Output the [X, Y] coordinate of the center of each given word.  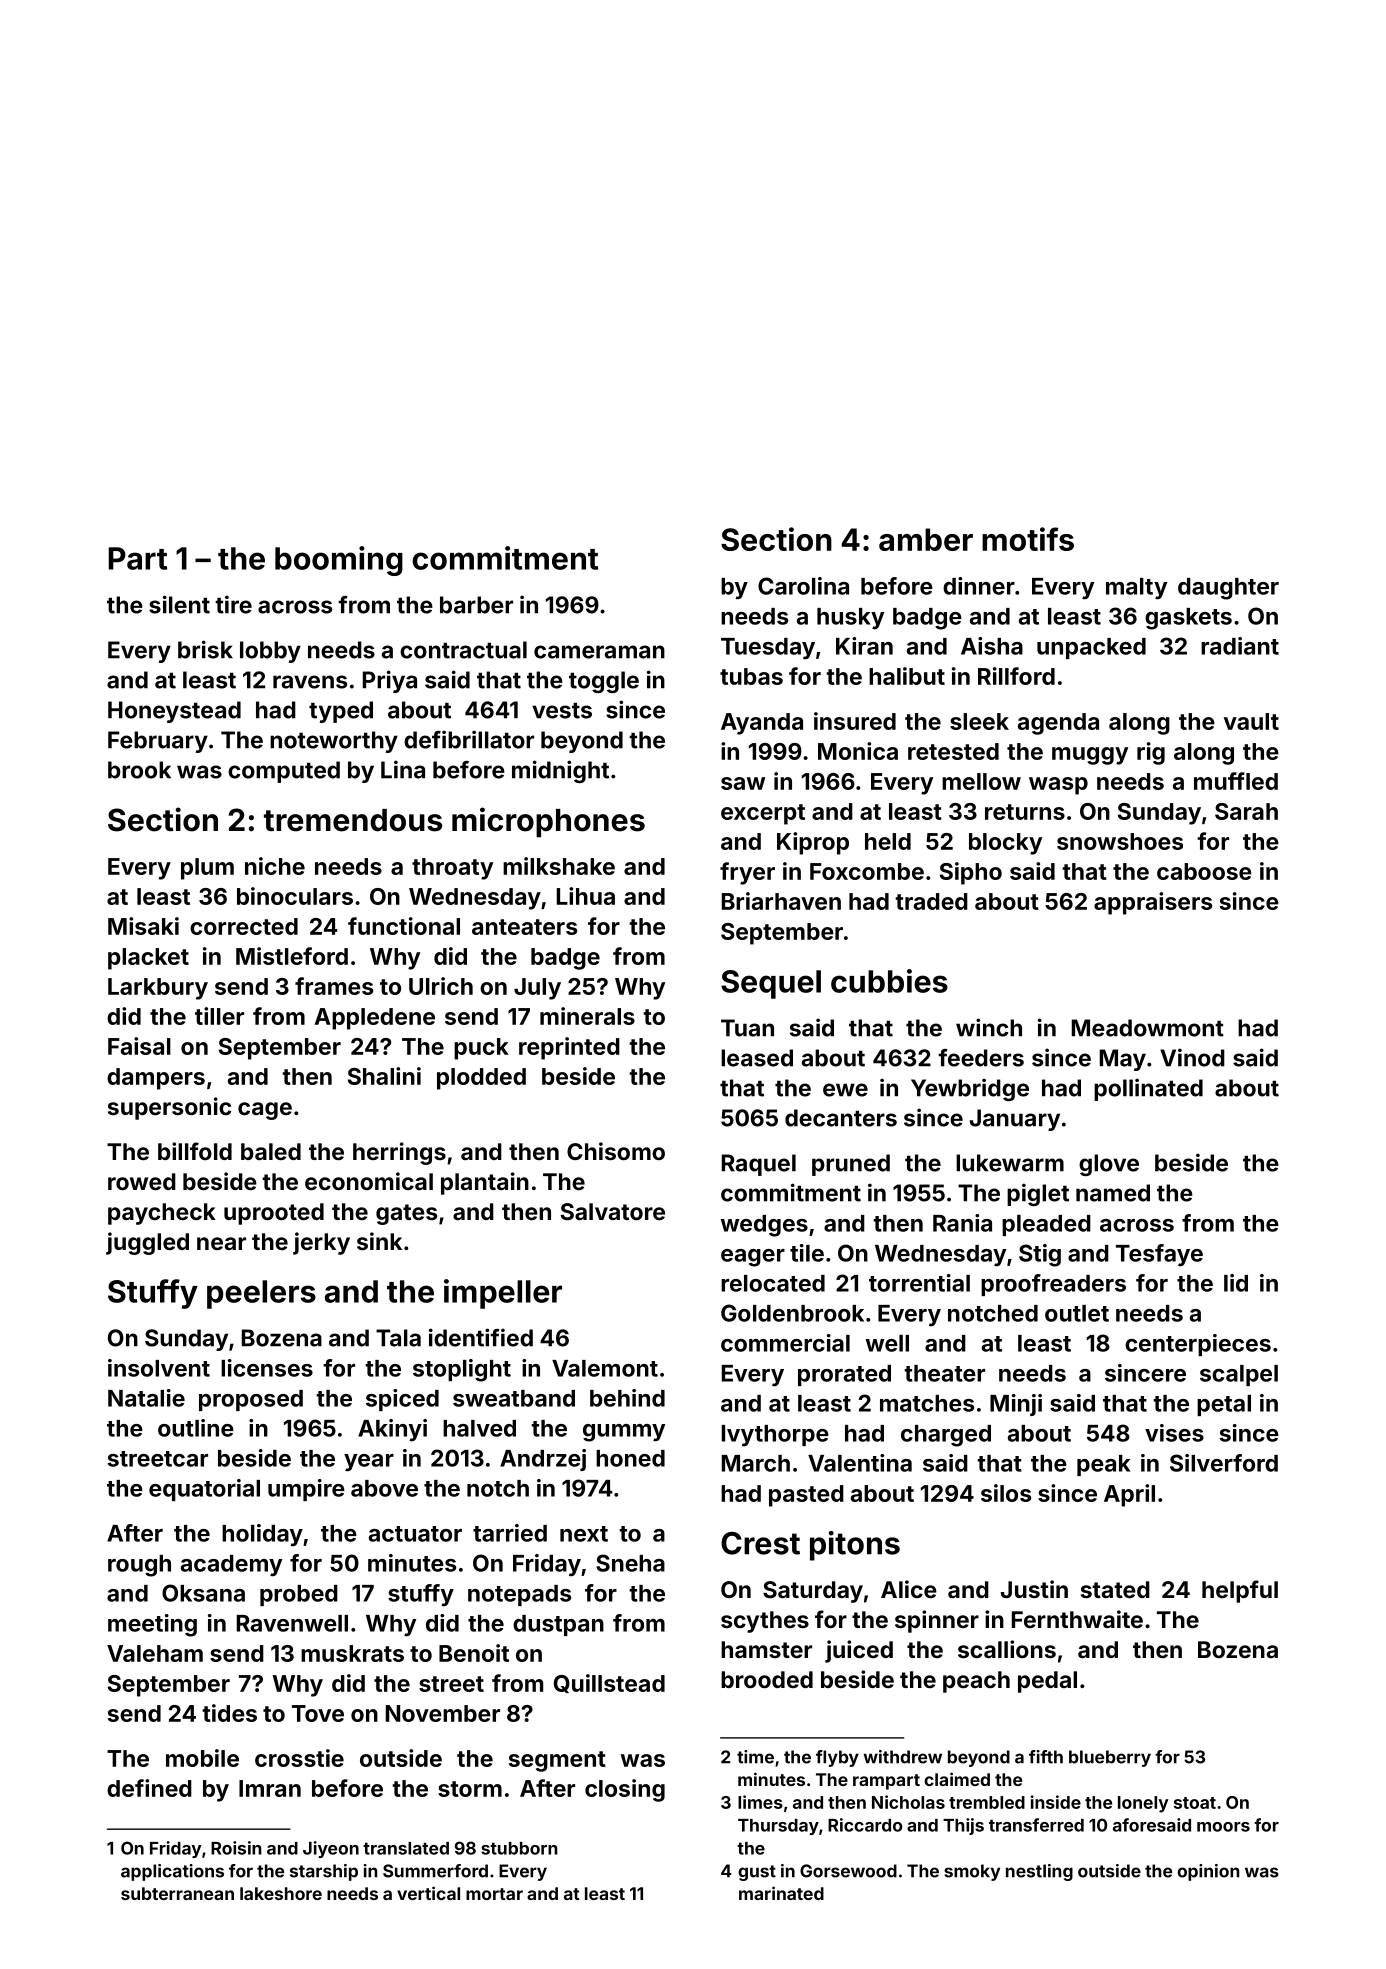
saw [743, 783]
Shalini [384, 1076]
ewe [845, 1090]
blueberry [1110, 1758]
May [1123, 1060]
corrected [244, 926]
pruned [851, 1165]
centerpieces [1198, 1345]
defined [149, 1788]
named [1113, 1193]
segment [557, 1761]
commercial [785, 1343]
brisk [205, 649]
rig [1151, 753]
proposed [251, 1400]
